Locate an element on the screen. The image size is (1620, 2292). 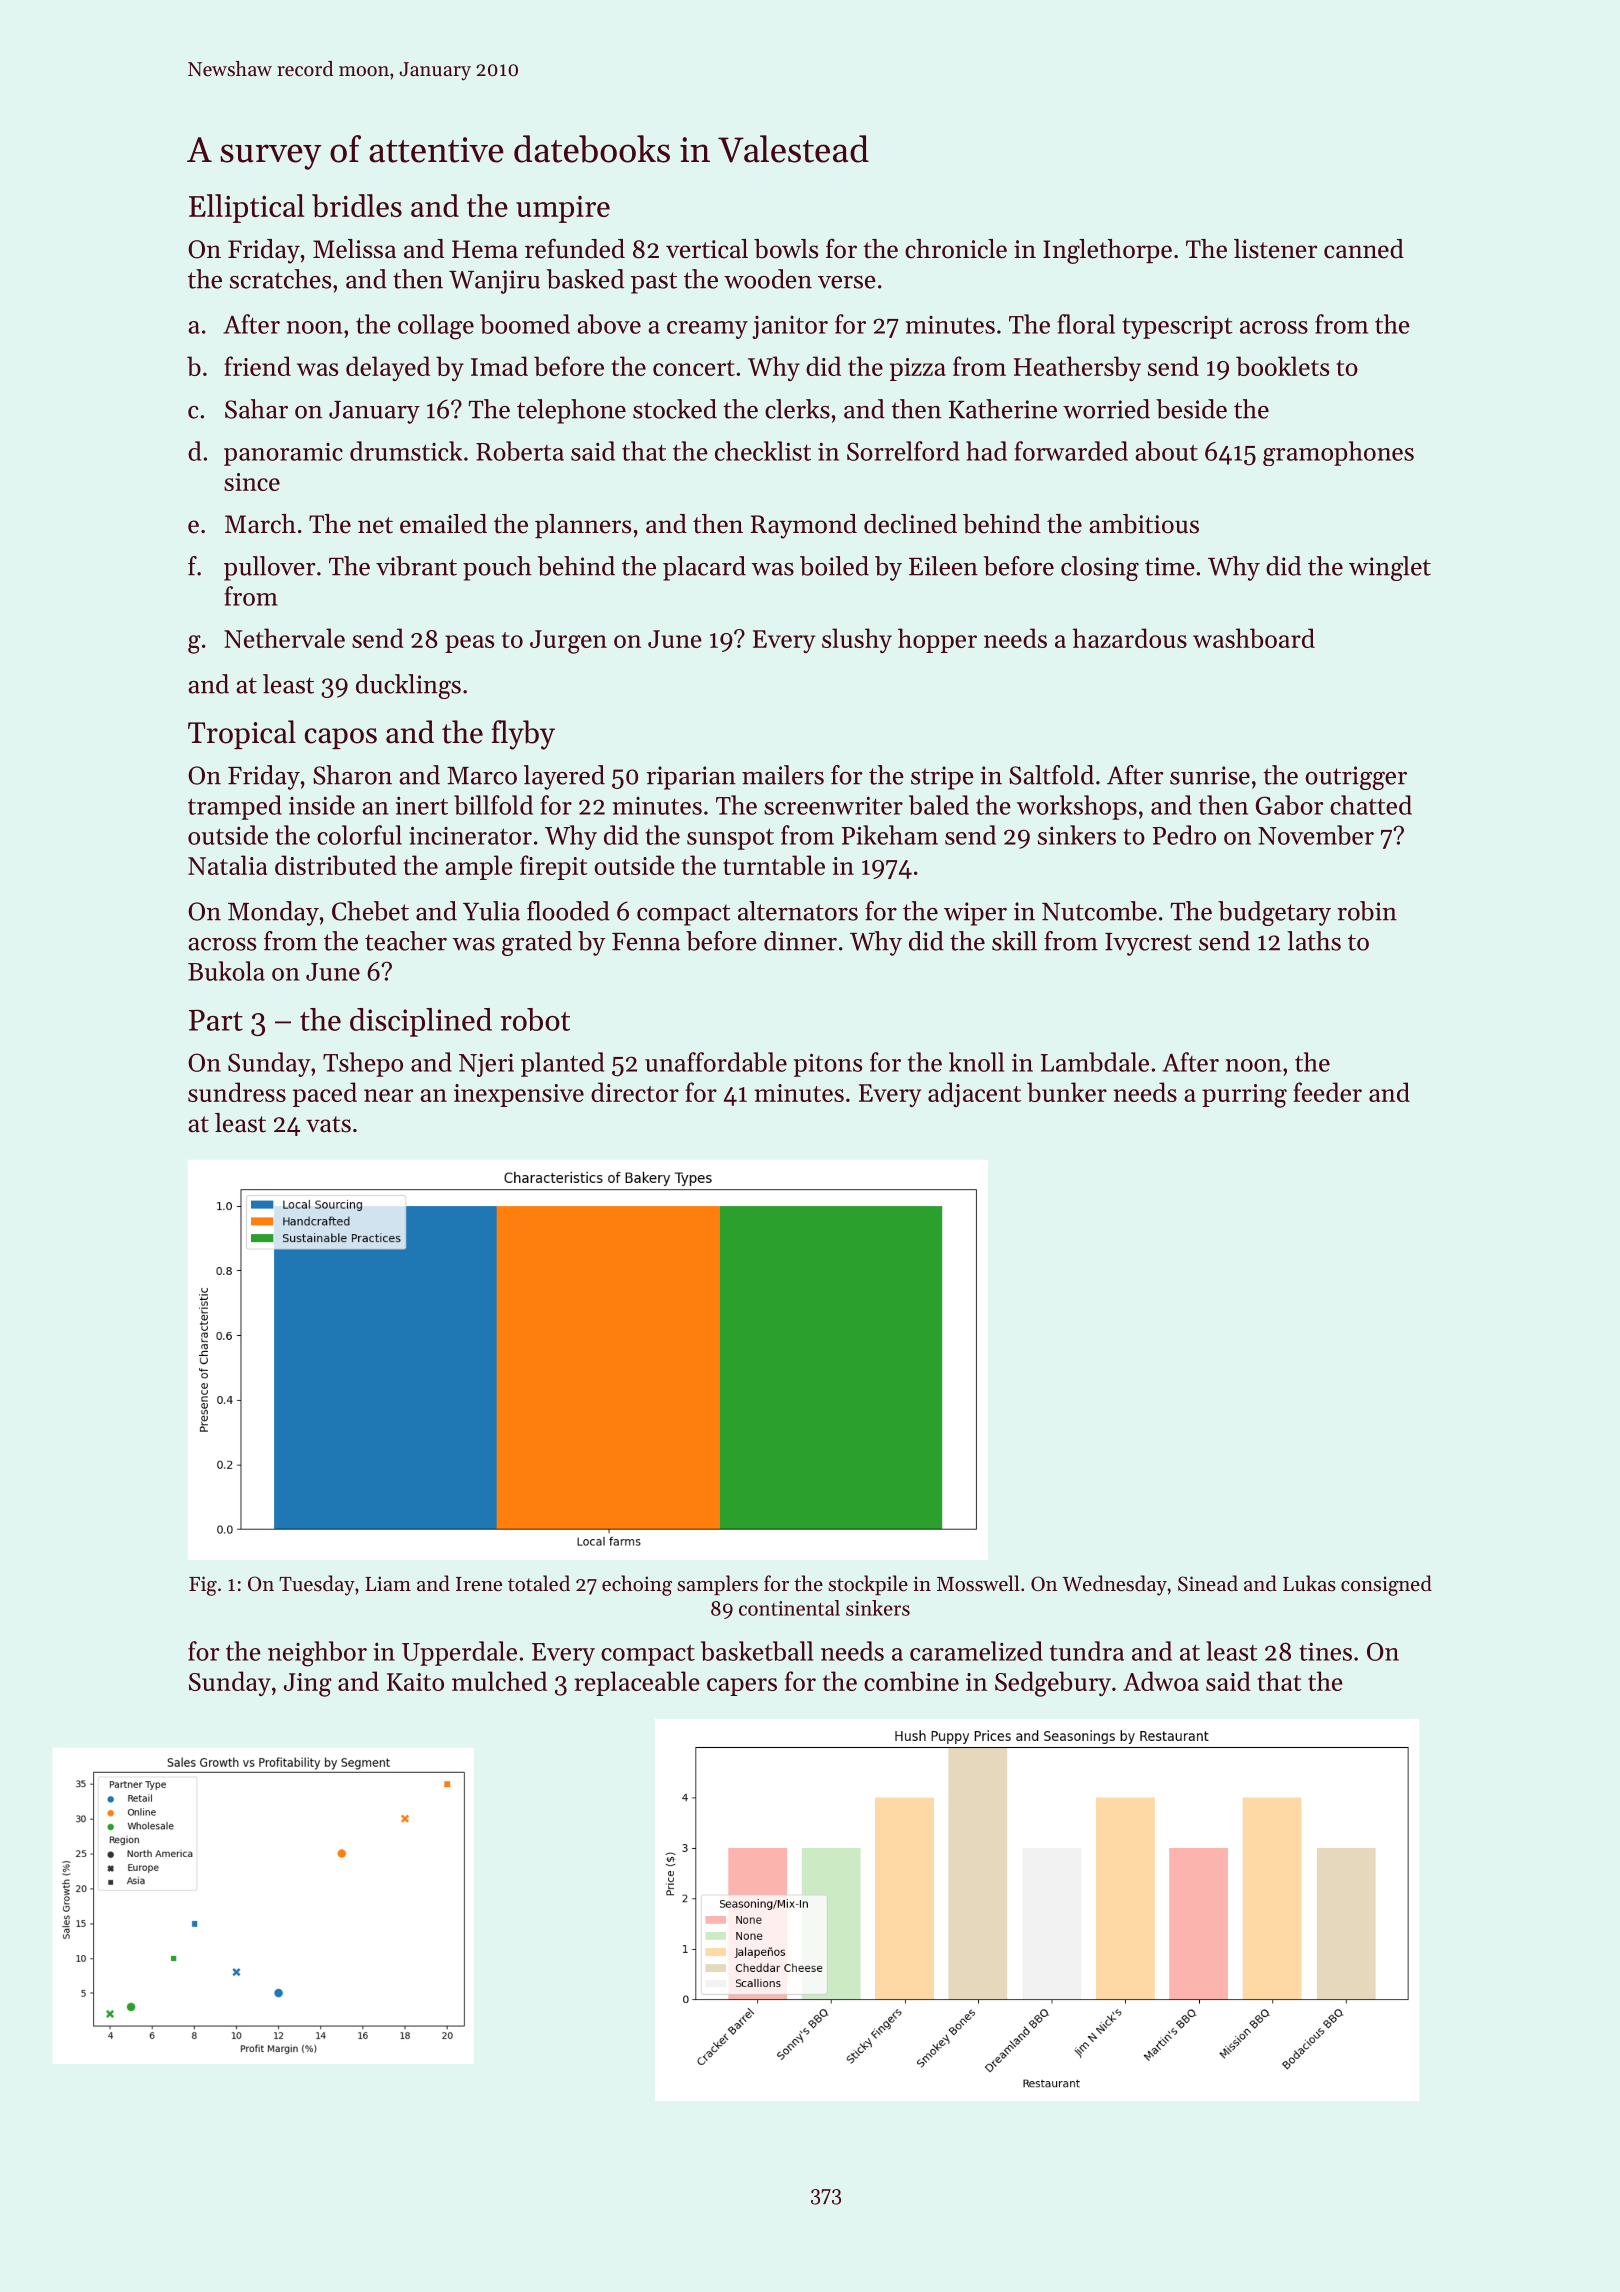
creamy is located at coordinates (707, 330).
